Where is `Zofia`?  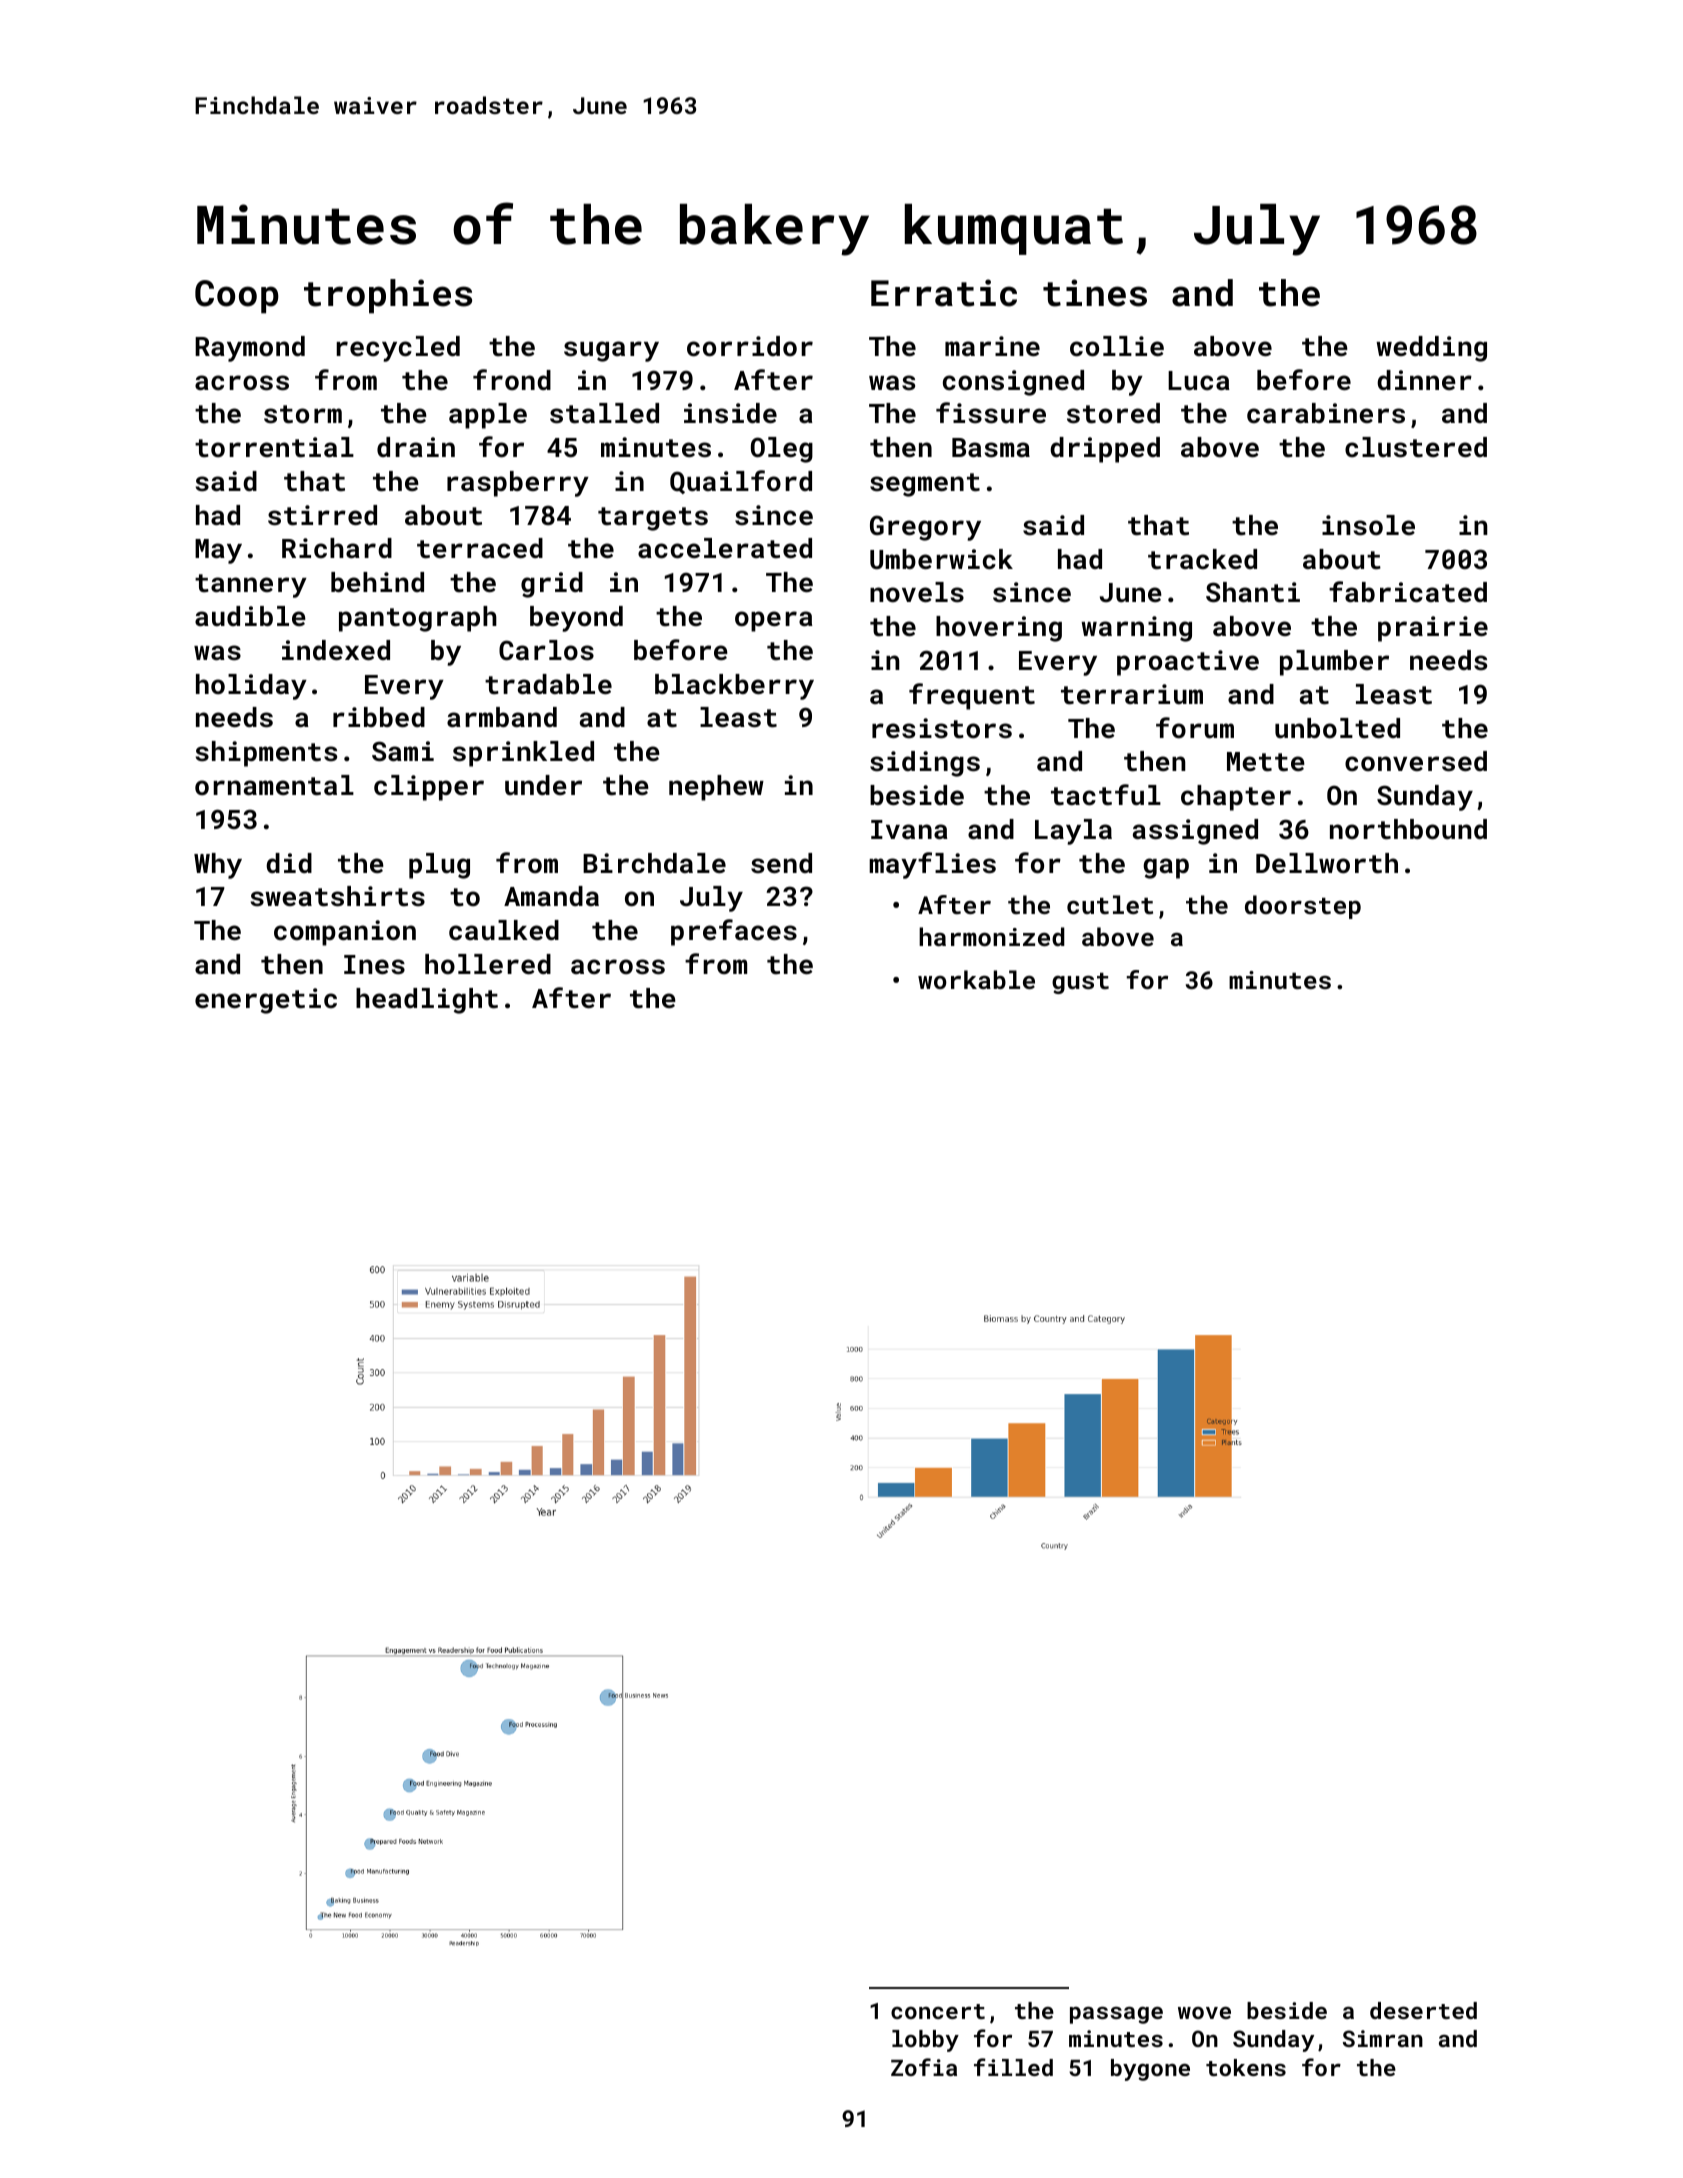
Zofia is located at coordinates (924, 2067).
